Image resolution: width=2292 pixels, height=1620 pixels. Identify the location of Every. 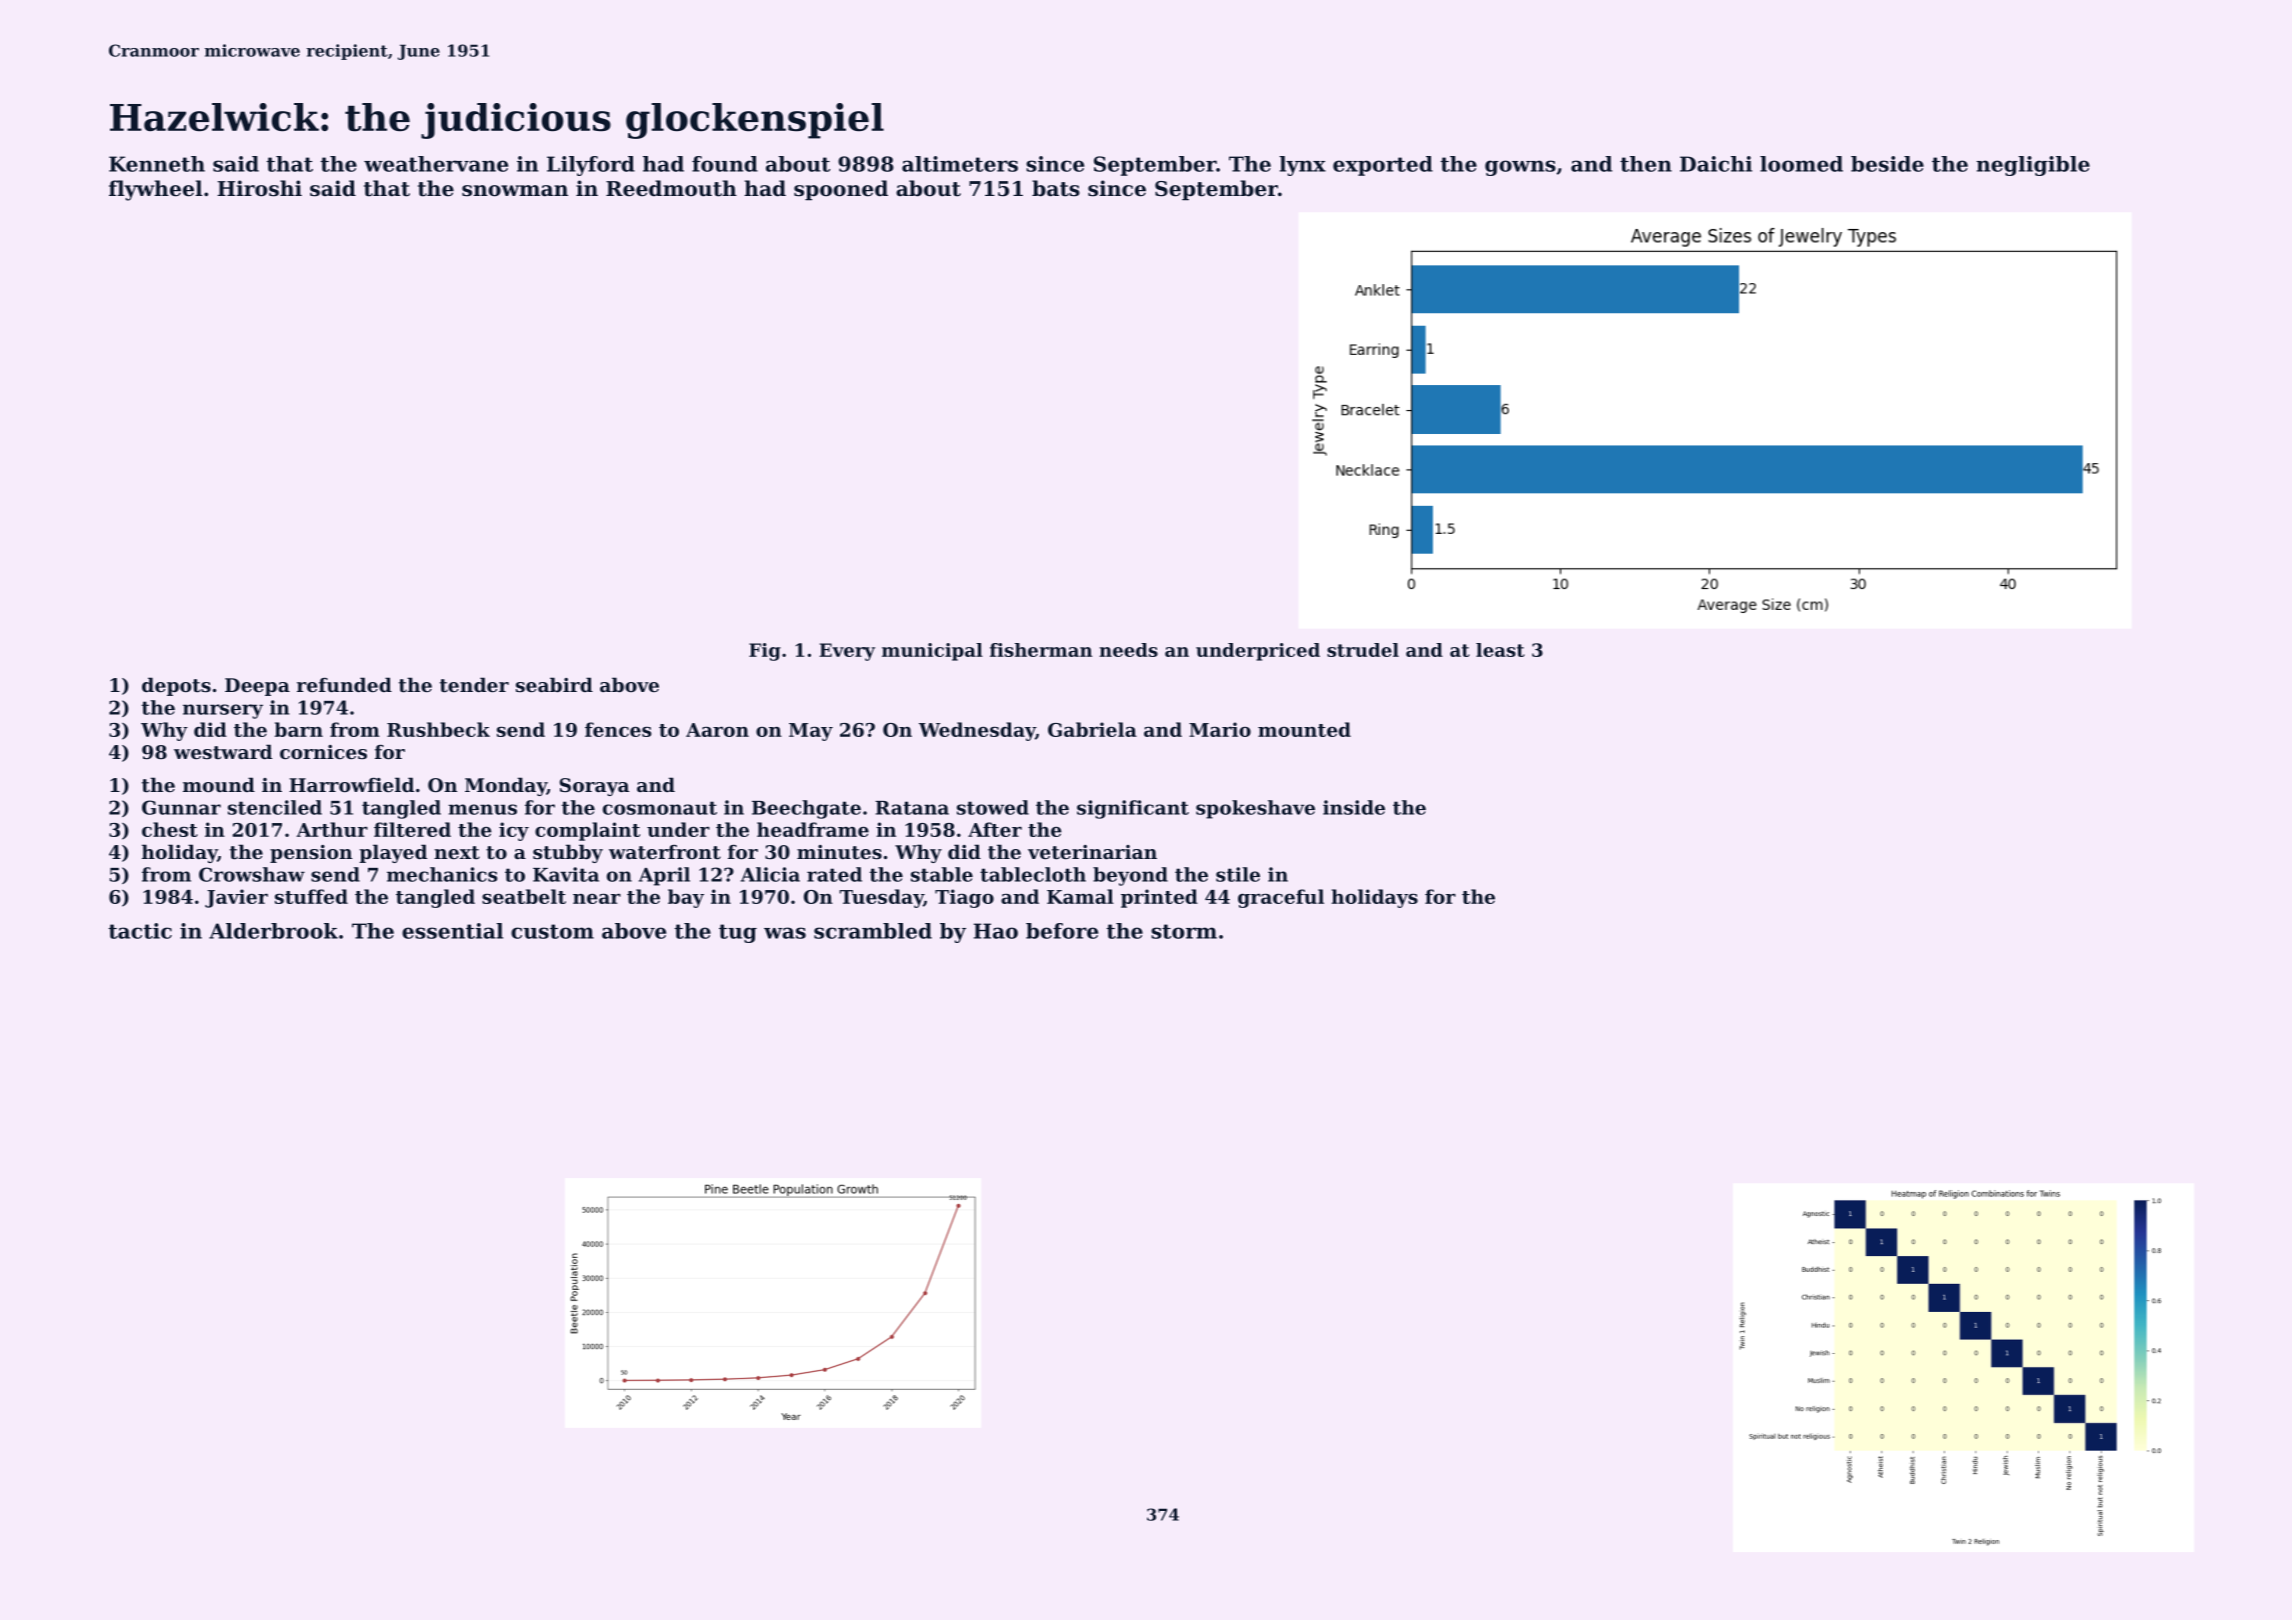
(847, 652).
